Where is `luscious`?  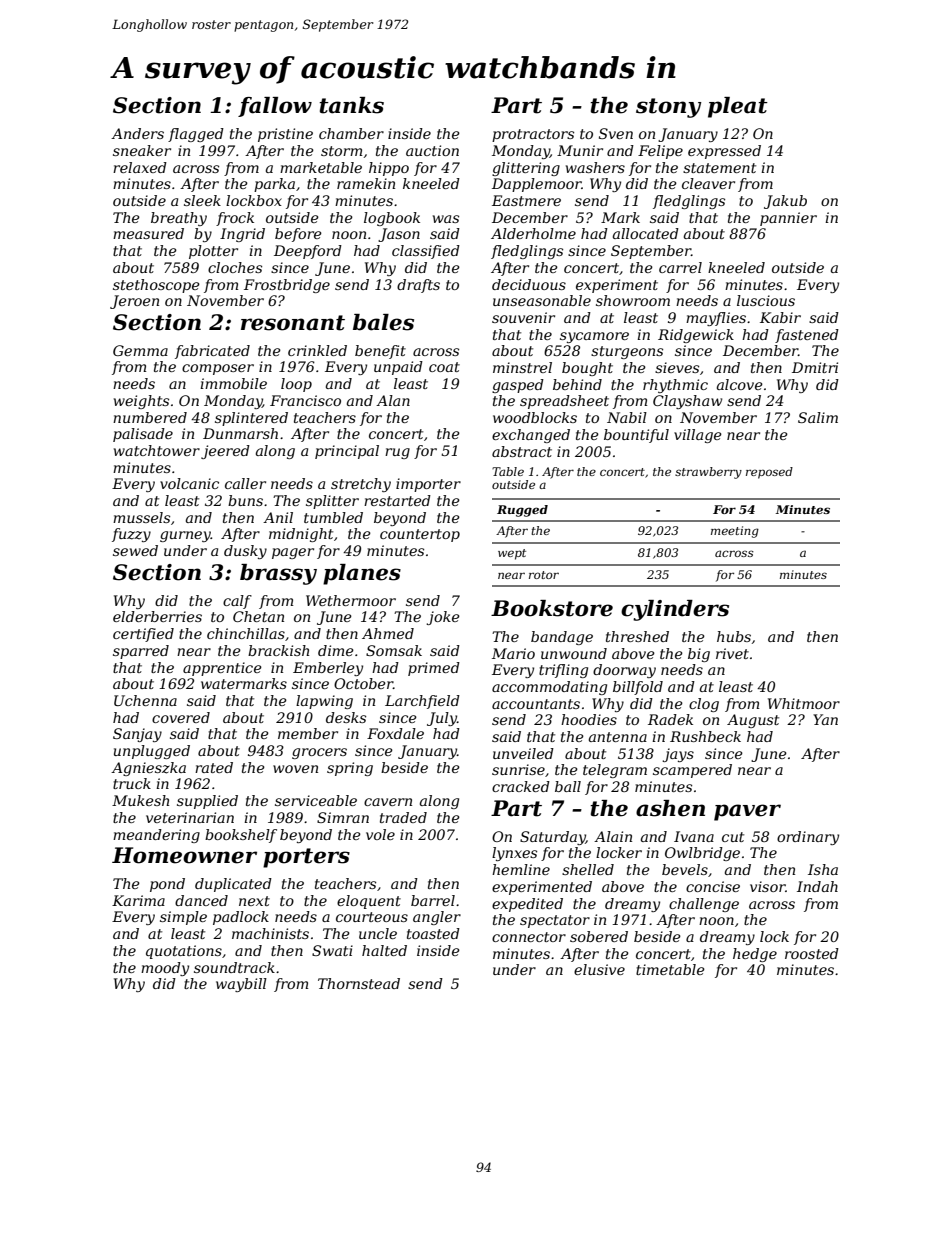
luscious is located at coordinates (766, 300).
